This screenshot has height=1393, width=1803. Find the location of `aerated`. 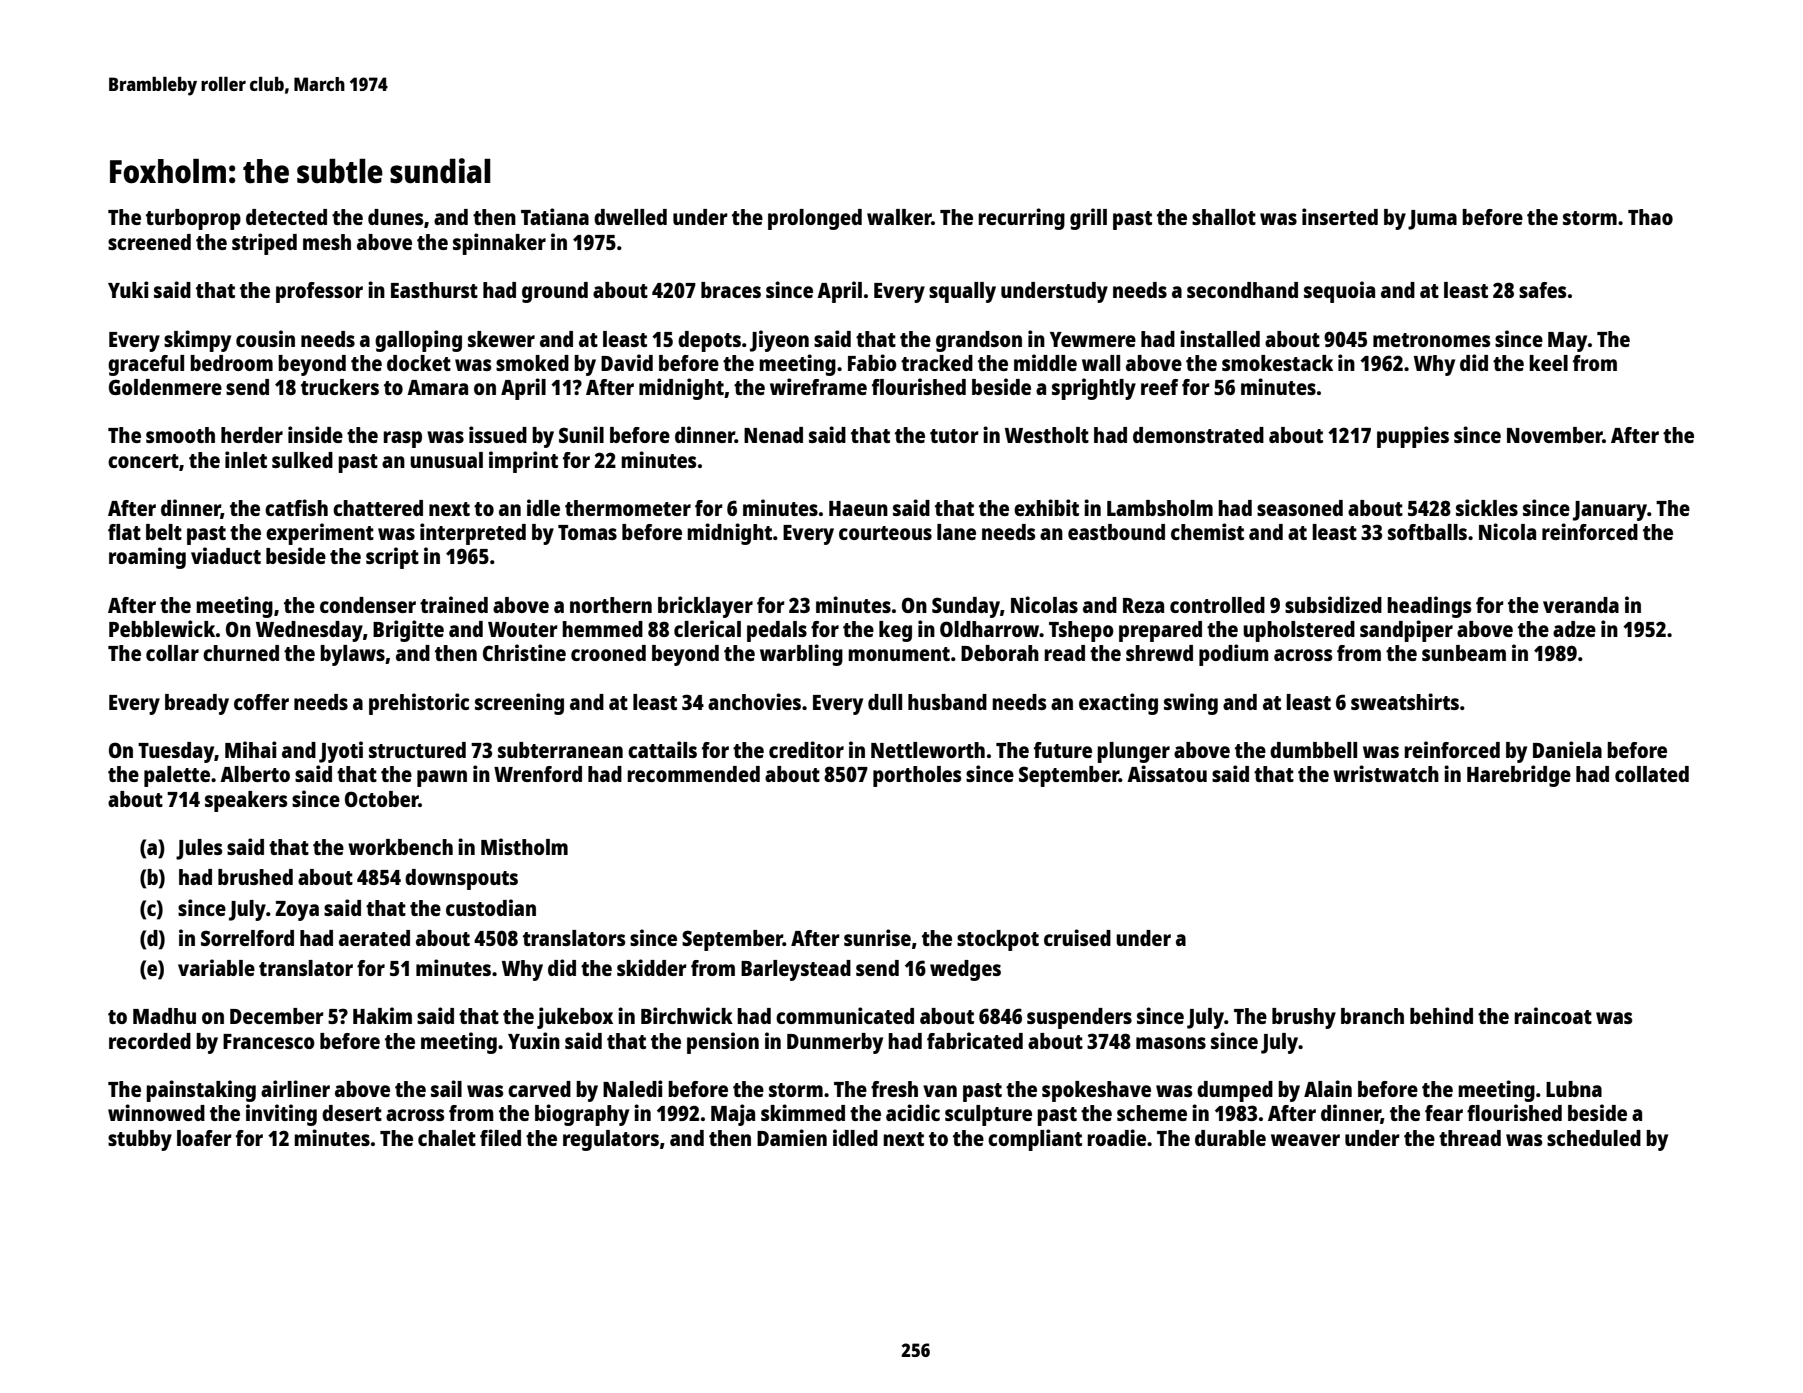

aerated is located at coordinates (374, 938).
